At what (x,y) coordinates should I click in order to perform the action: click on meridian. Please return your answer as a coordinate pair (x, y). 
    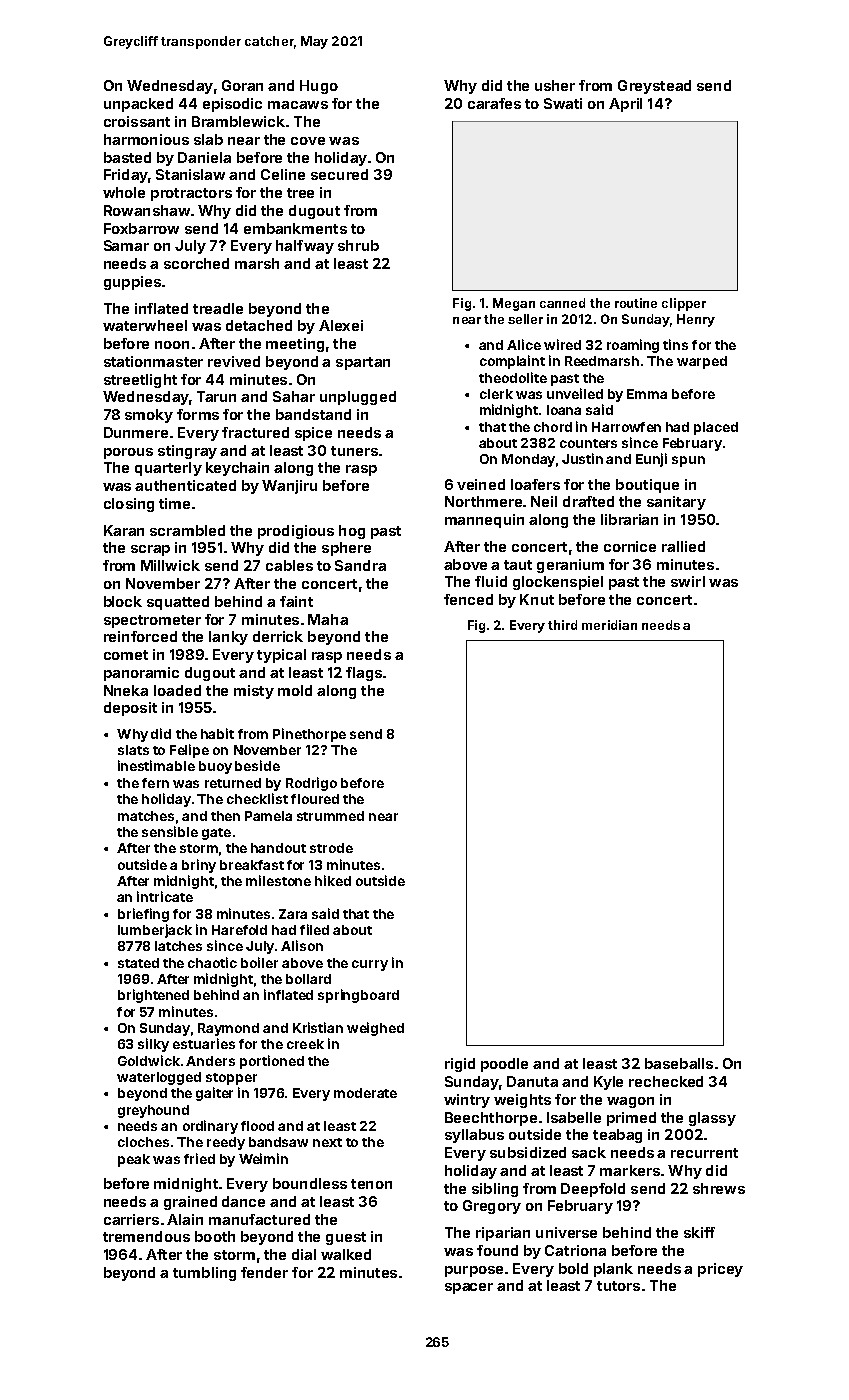
    Looking at the image, I should click on (609, 625).
